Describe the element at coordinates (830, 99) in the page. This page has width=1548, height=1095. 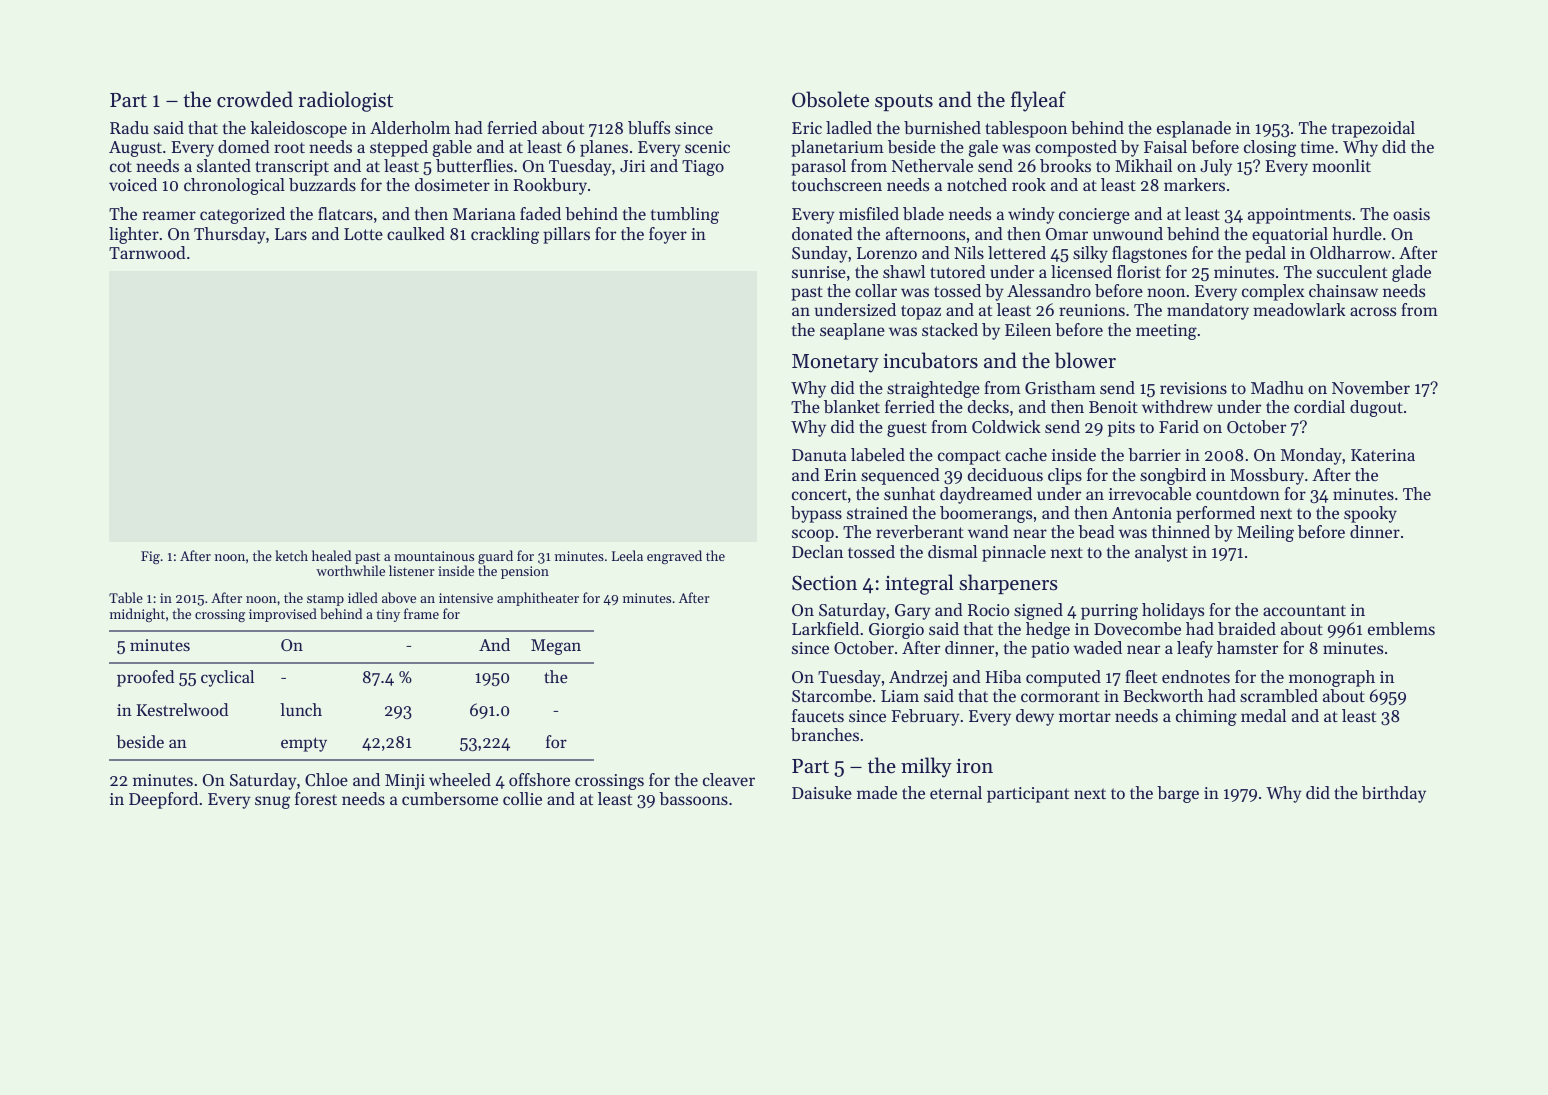
I see `Obsolete` at that location.
